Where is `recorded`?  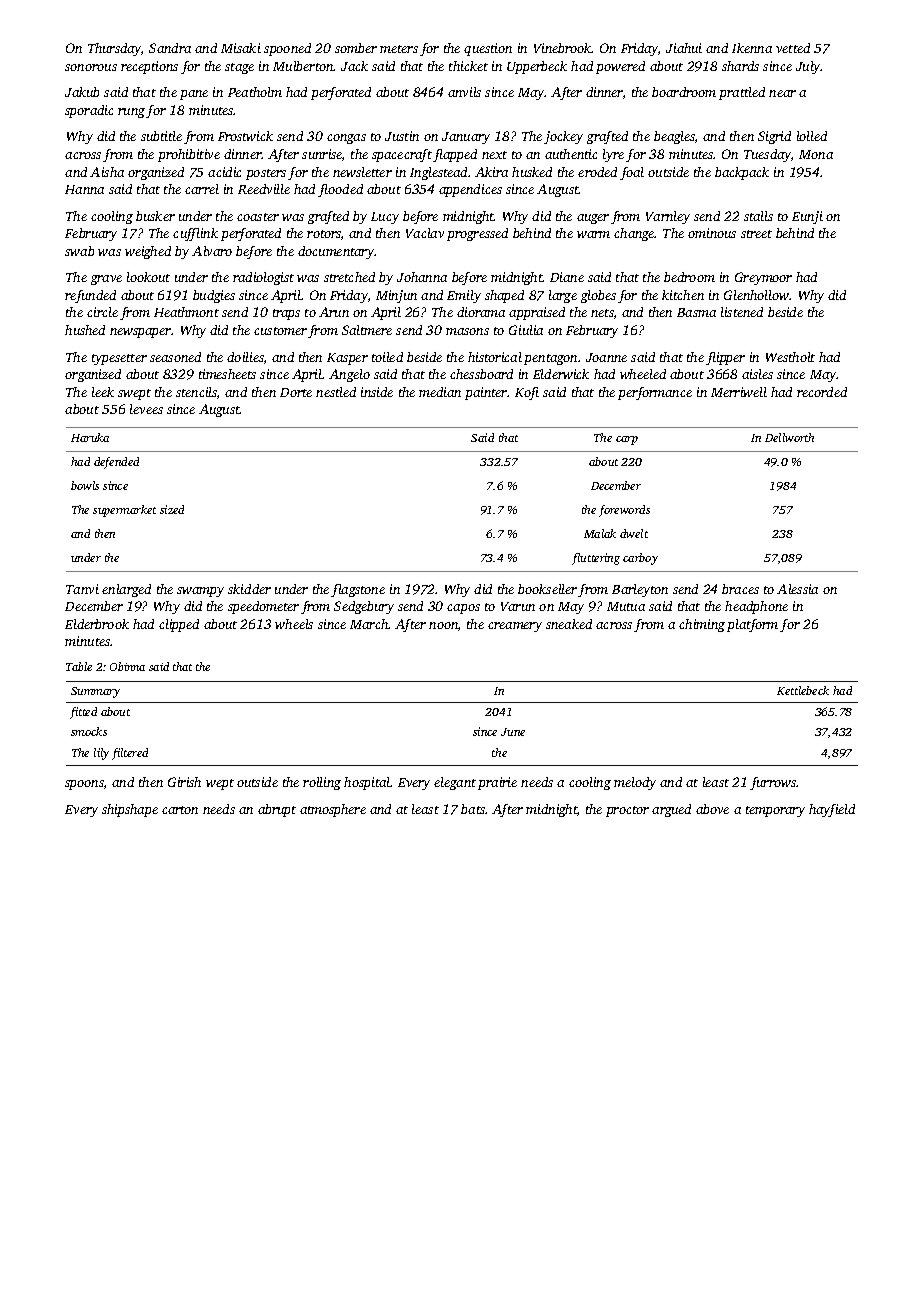
recorded is located at coordinates (822, 392).
